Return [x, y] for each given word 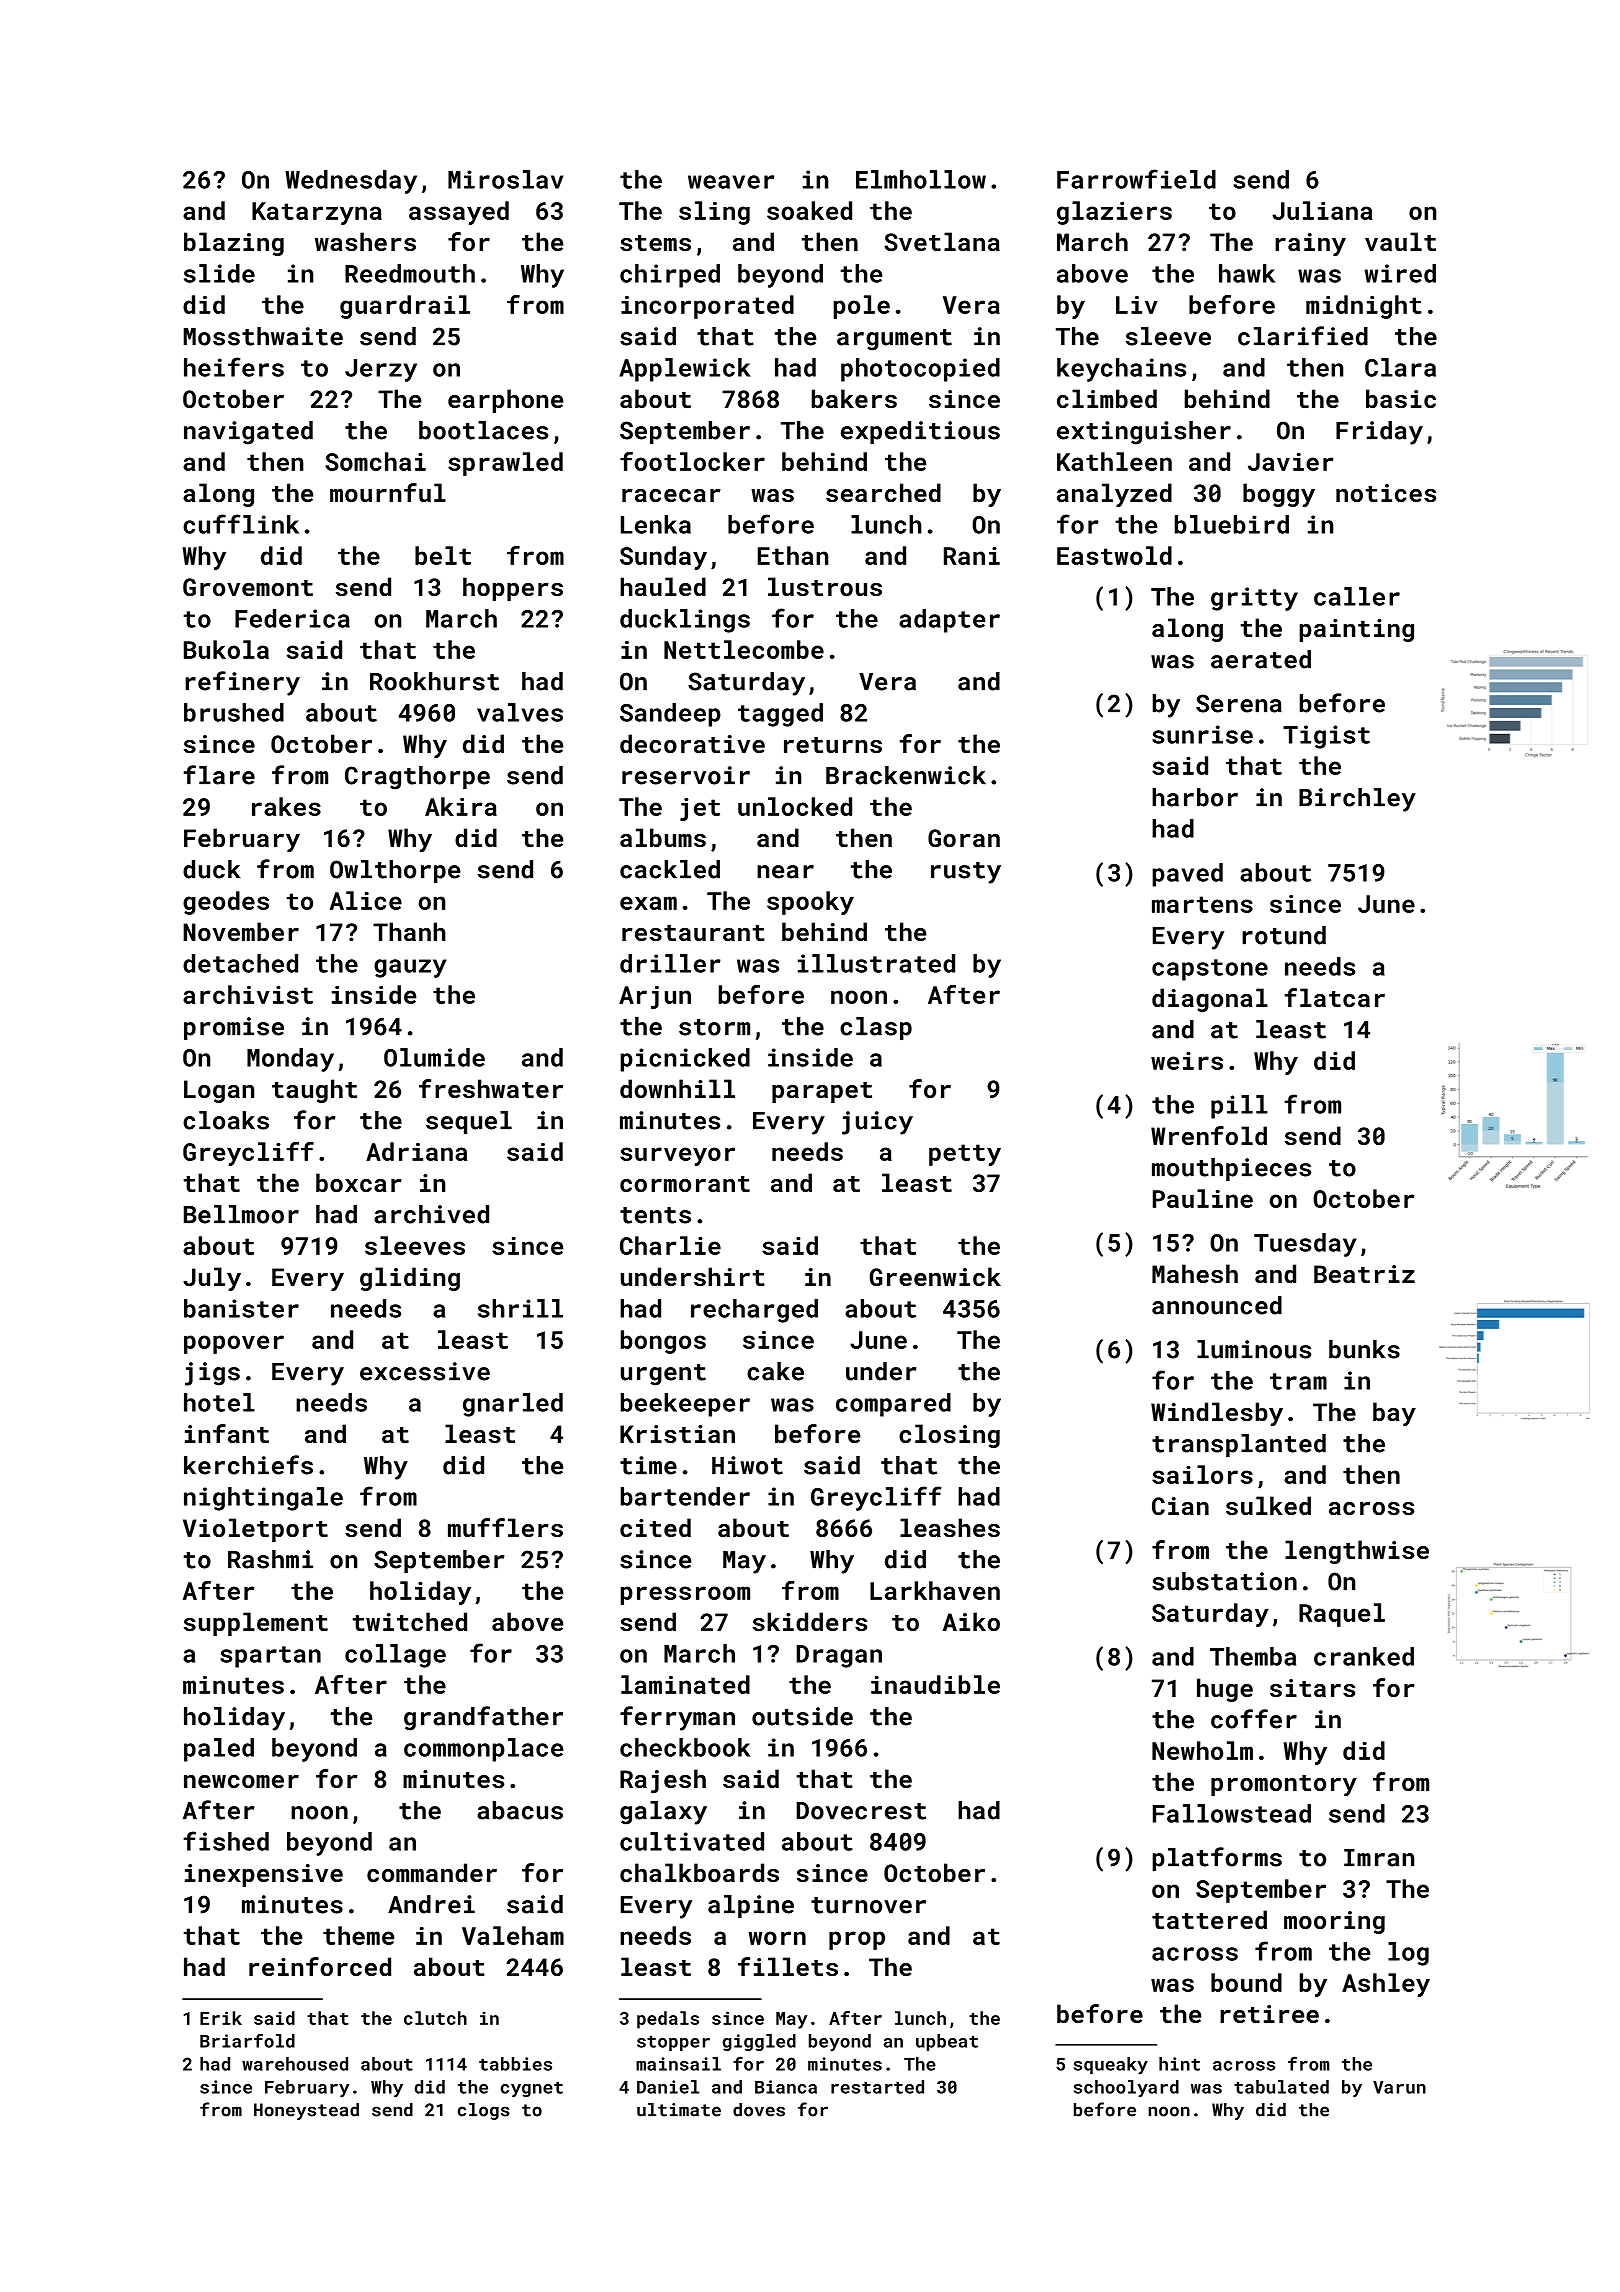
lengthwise [1357, 1552]
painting [1356, 630]
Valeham [513, 1935]
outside [802, 1716]
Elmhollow [921, 179]
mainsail [678, 2064]
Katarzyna [317, 213]
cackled [670, 869]
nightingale [263, 1499]
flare [219, 775]
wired [1400, 273]
